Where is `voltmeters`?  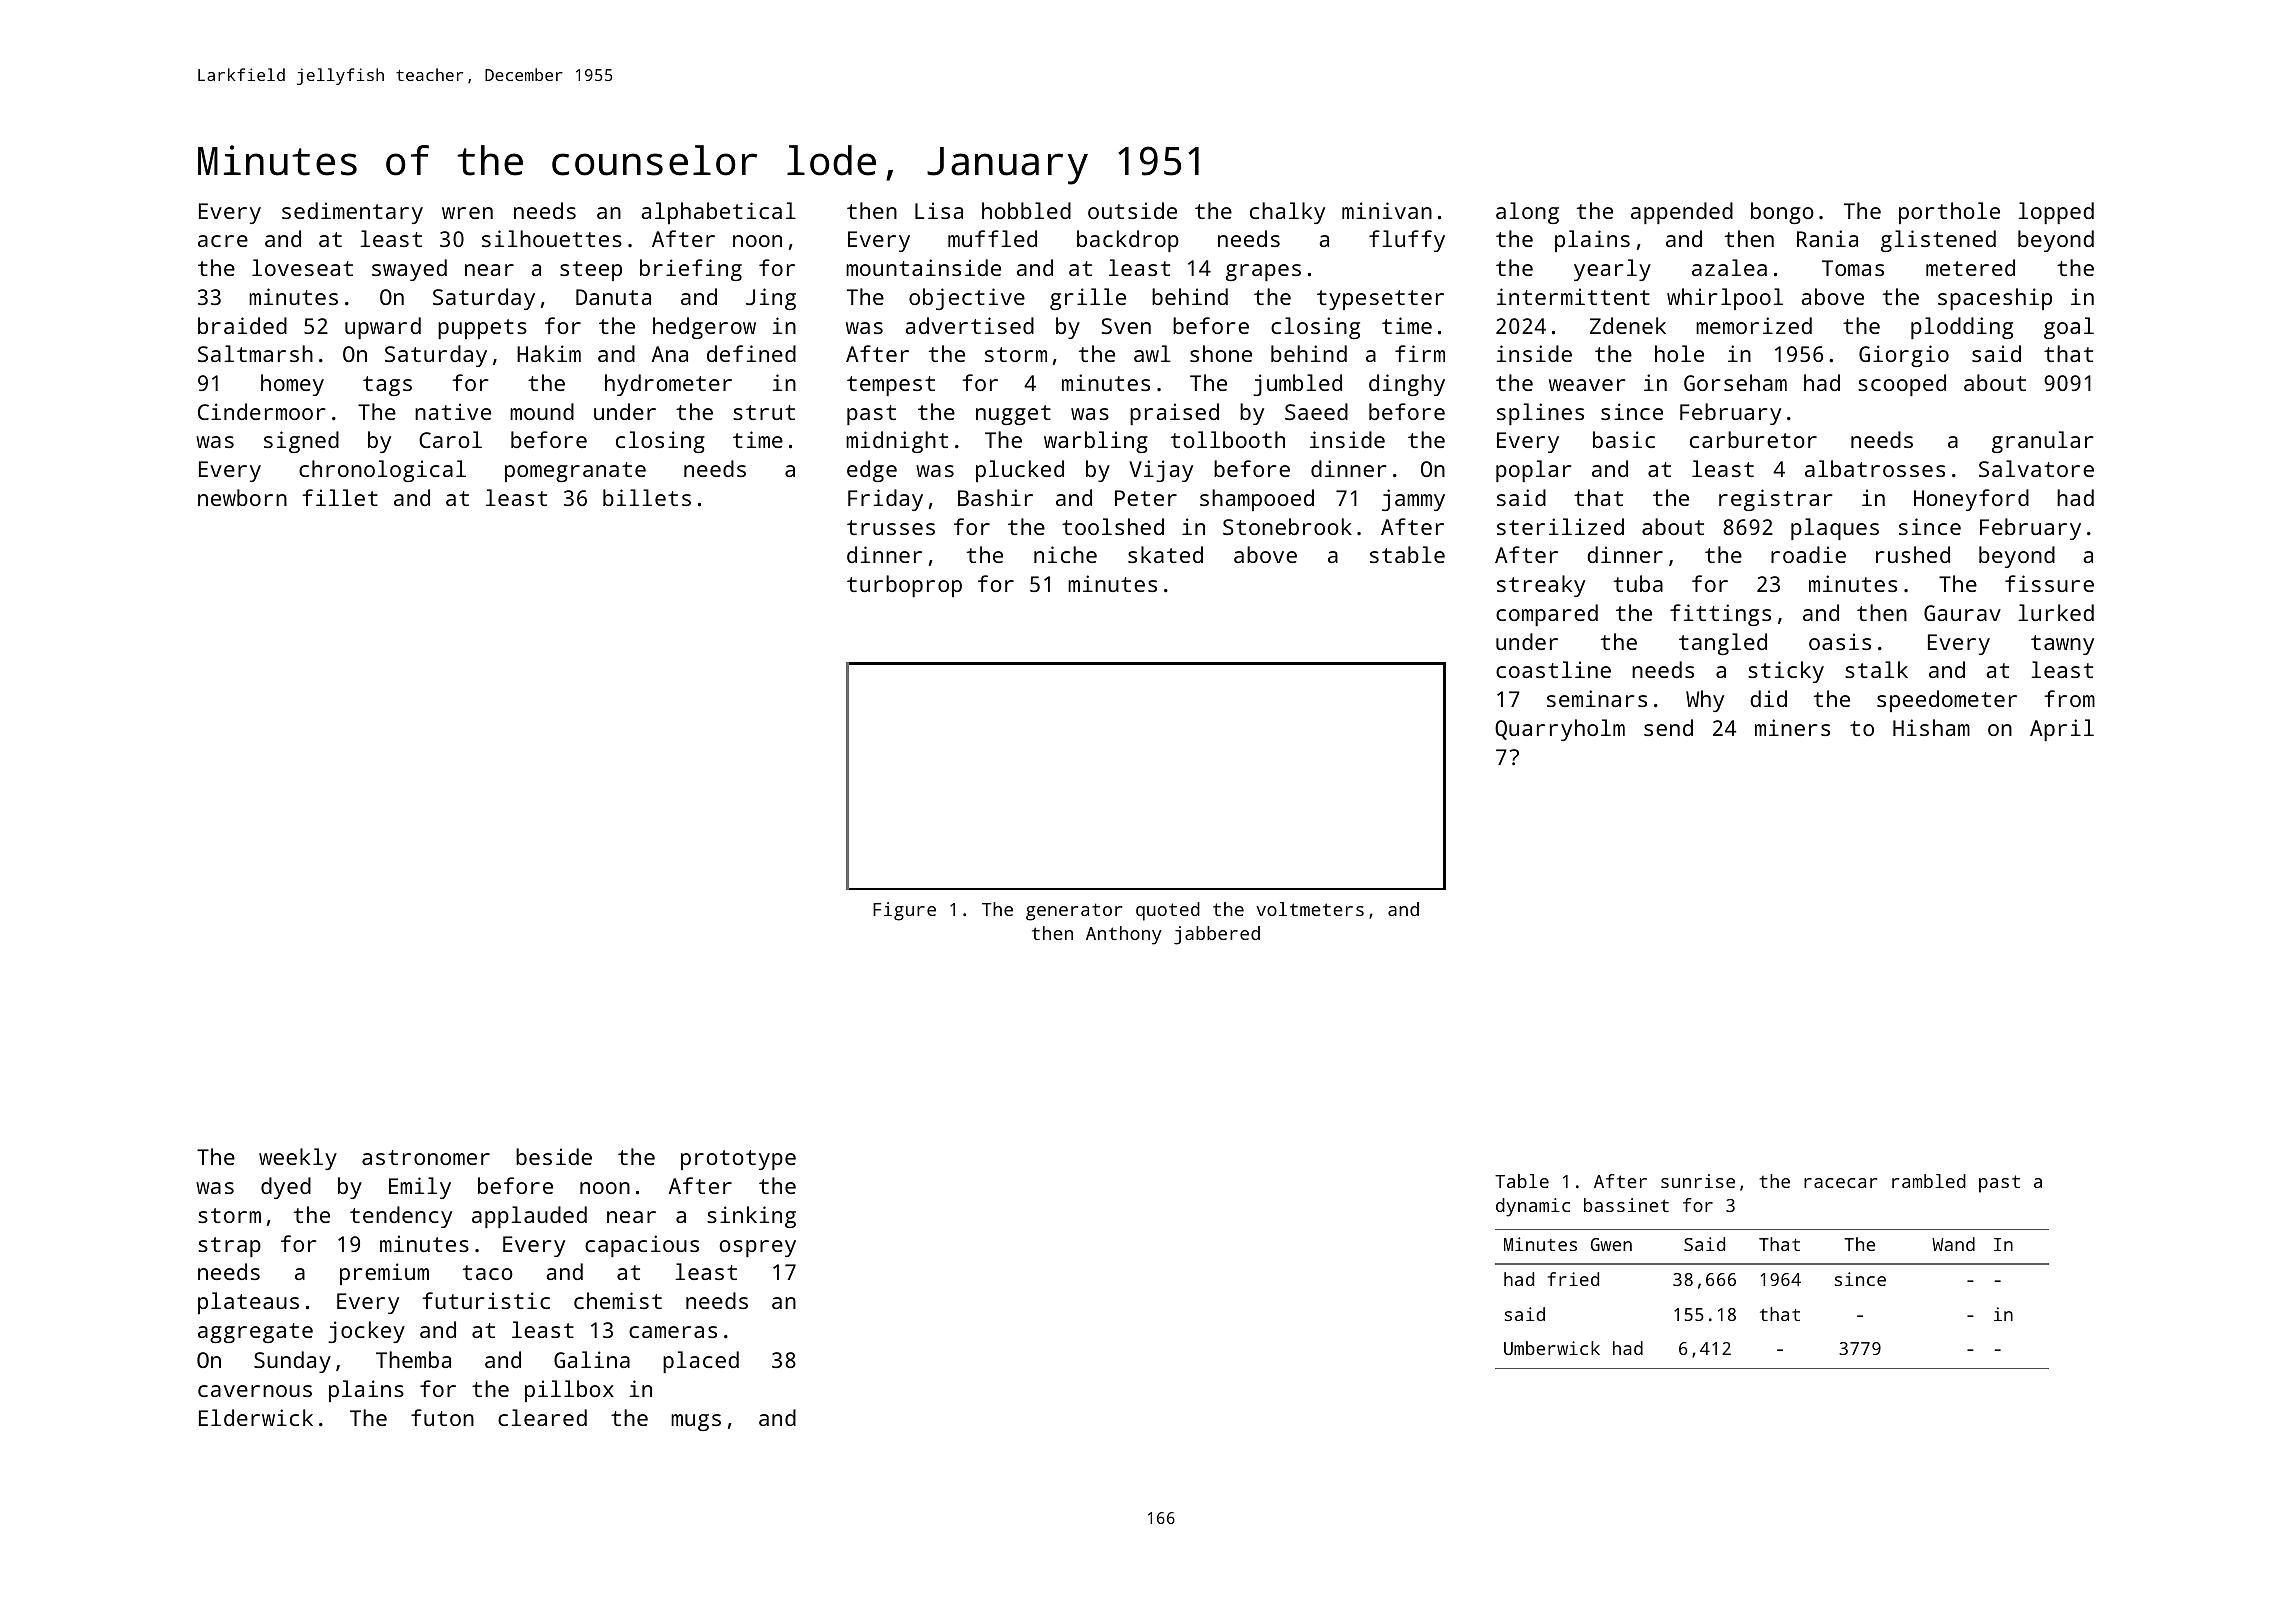 voltmeters is located at coordinates (1310, 909).
